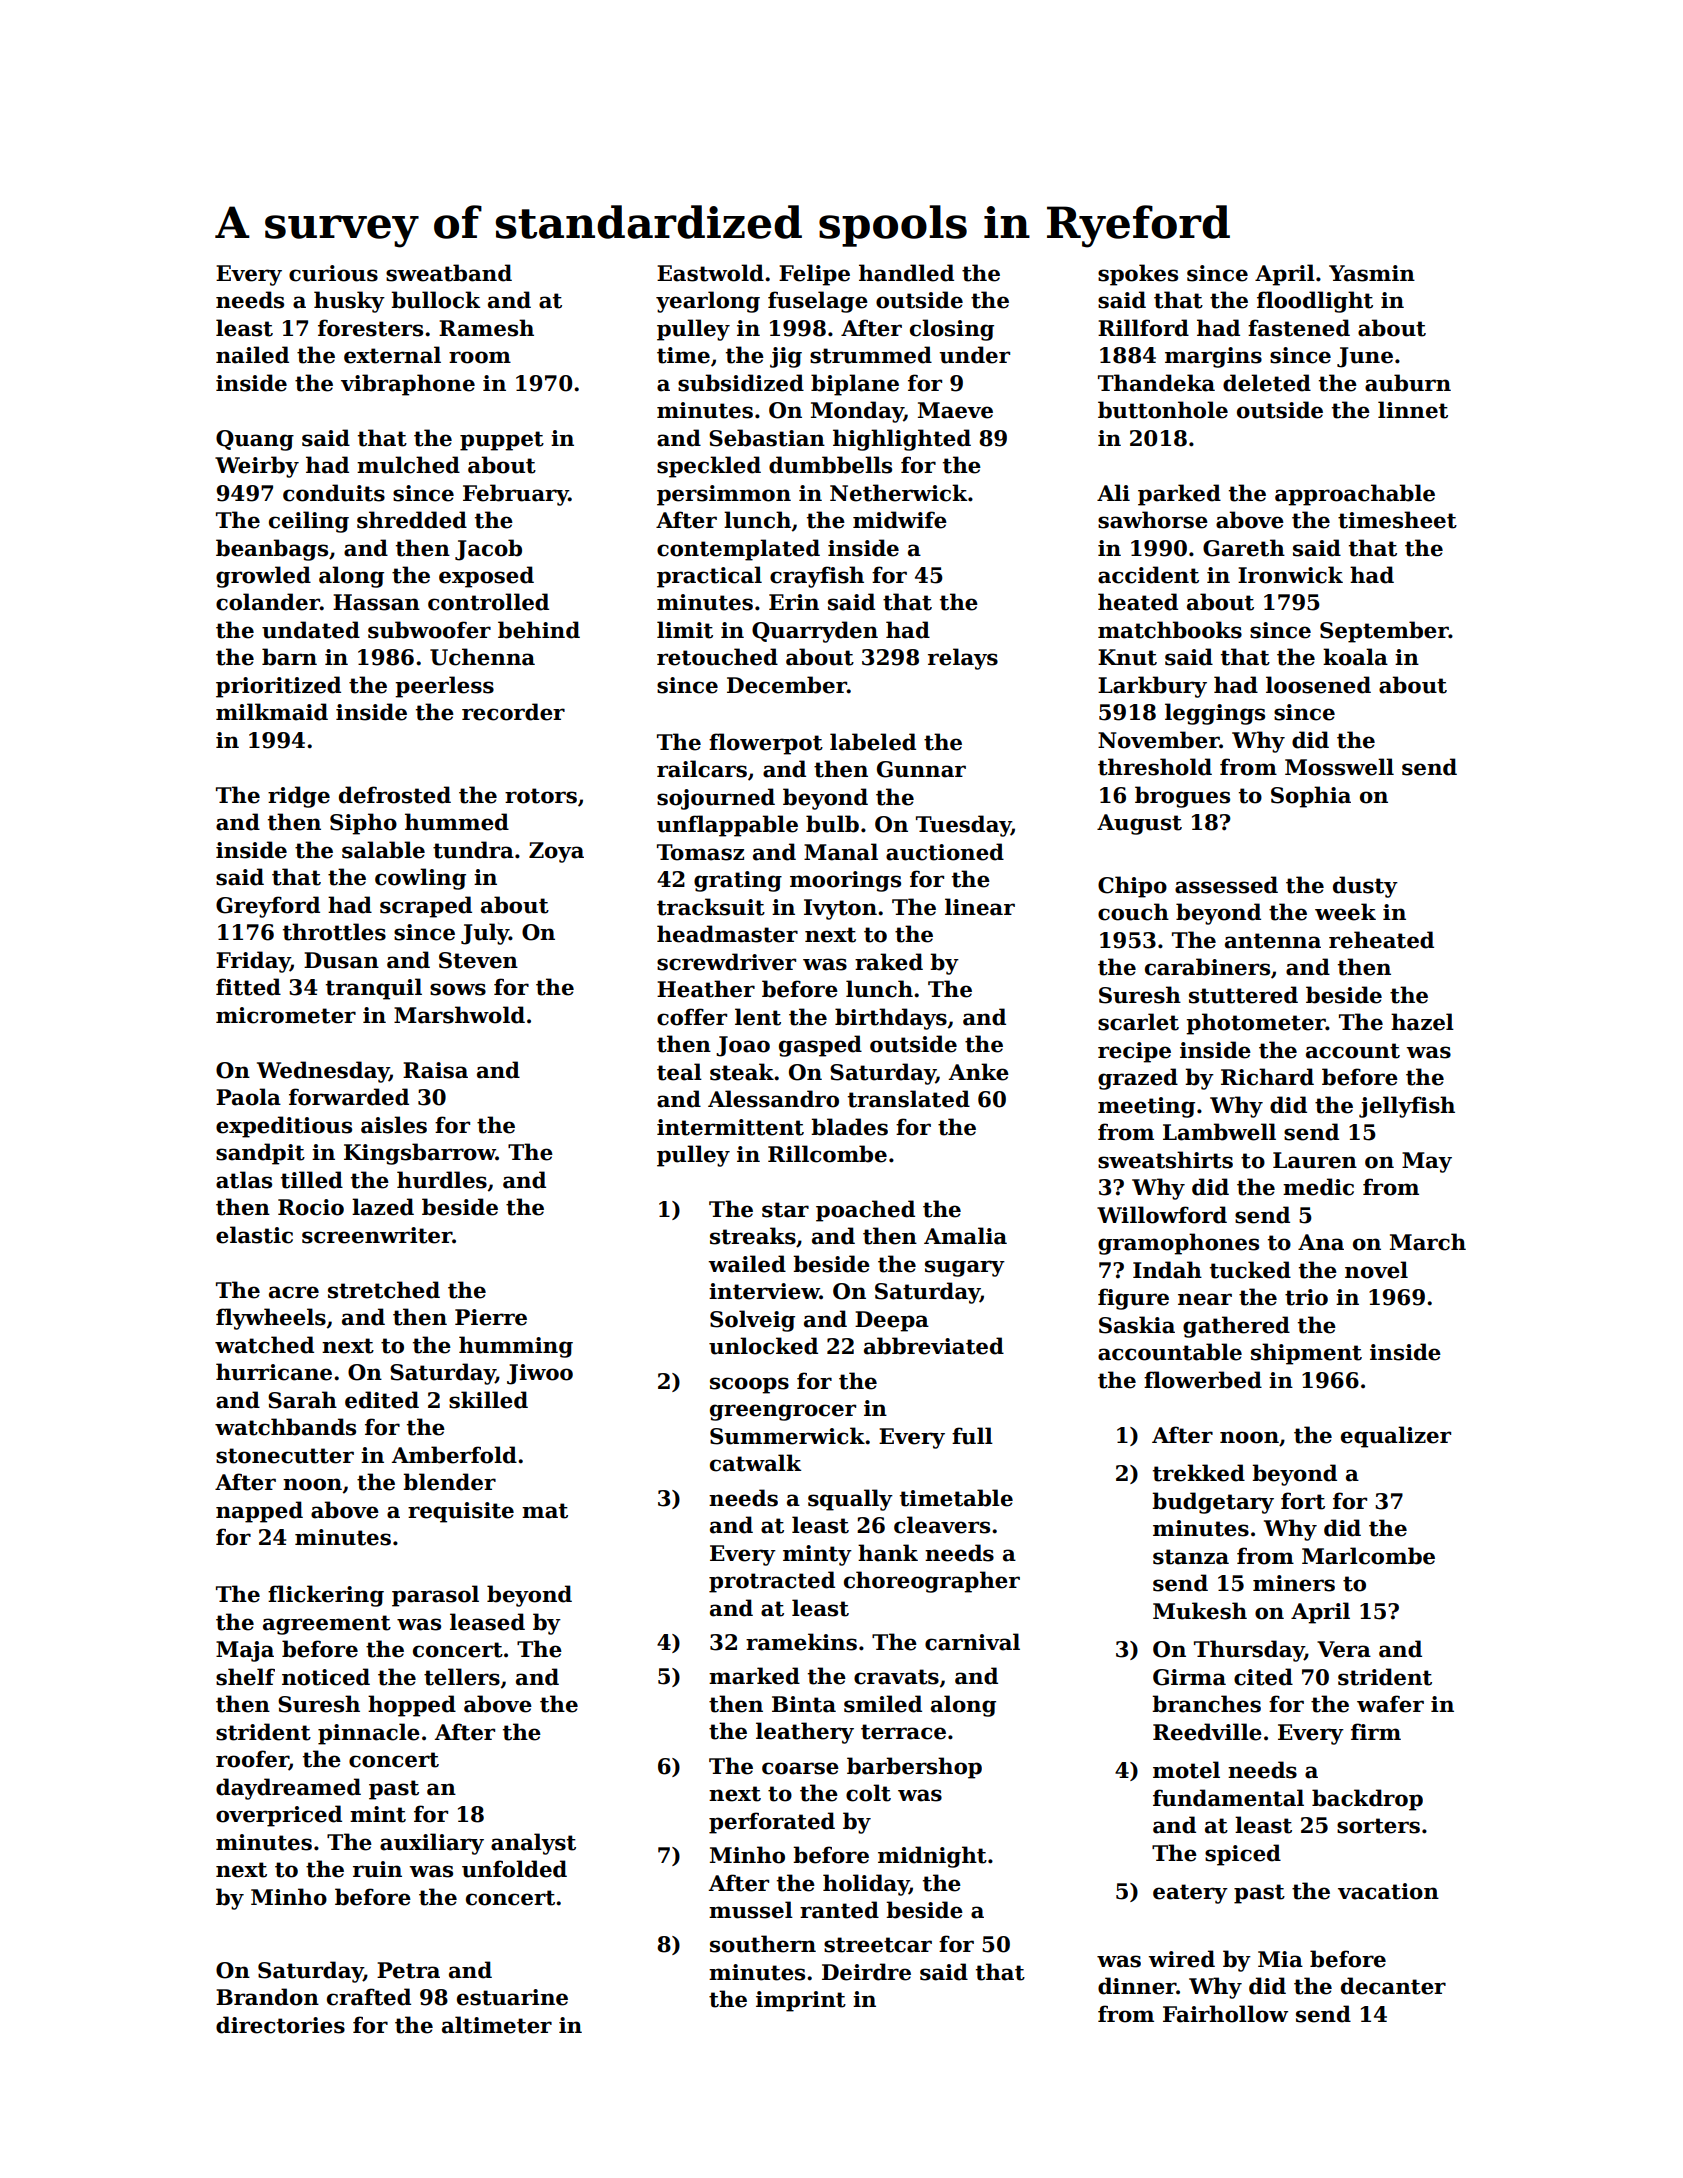  I want to click on persimmon, so click(724, 495).
